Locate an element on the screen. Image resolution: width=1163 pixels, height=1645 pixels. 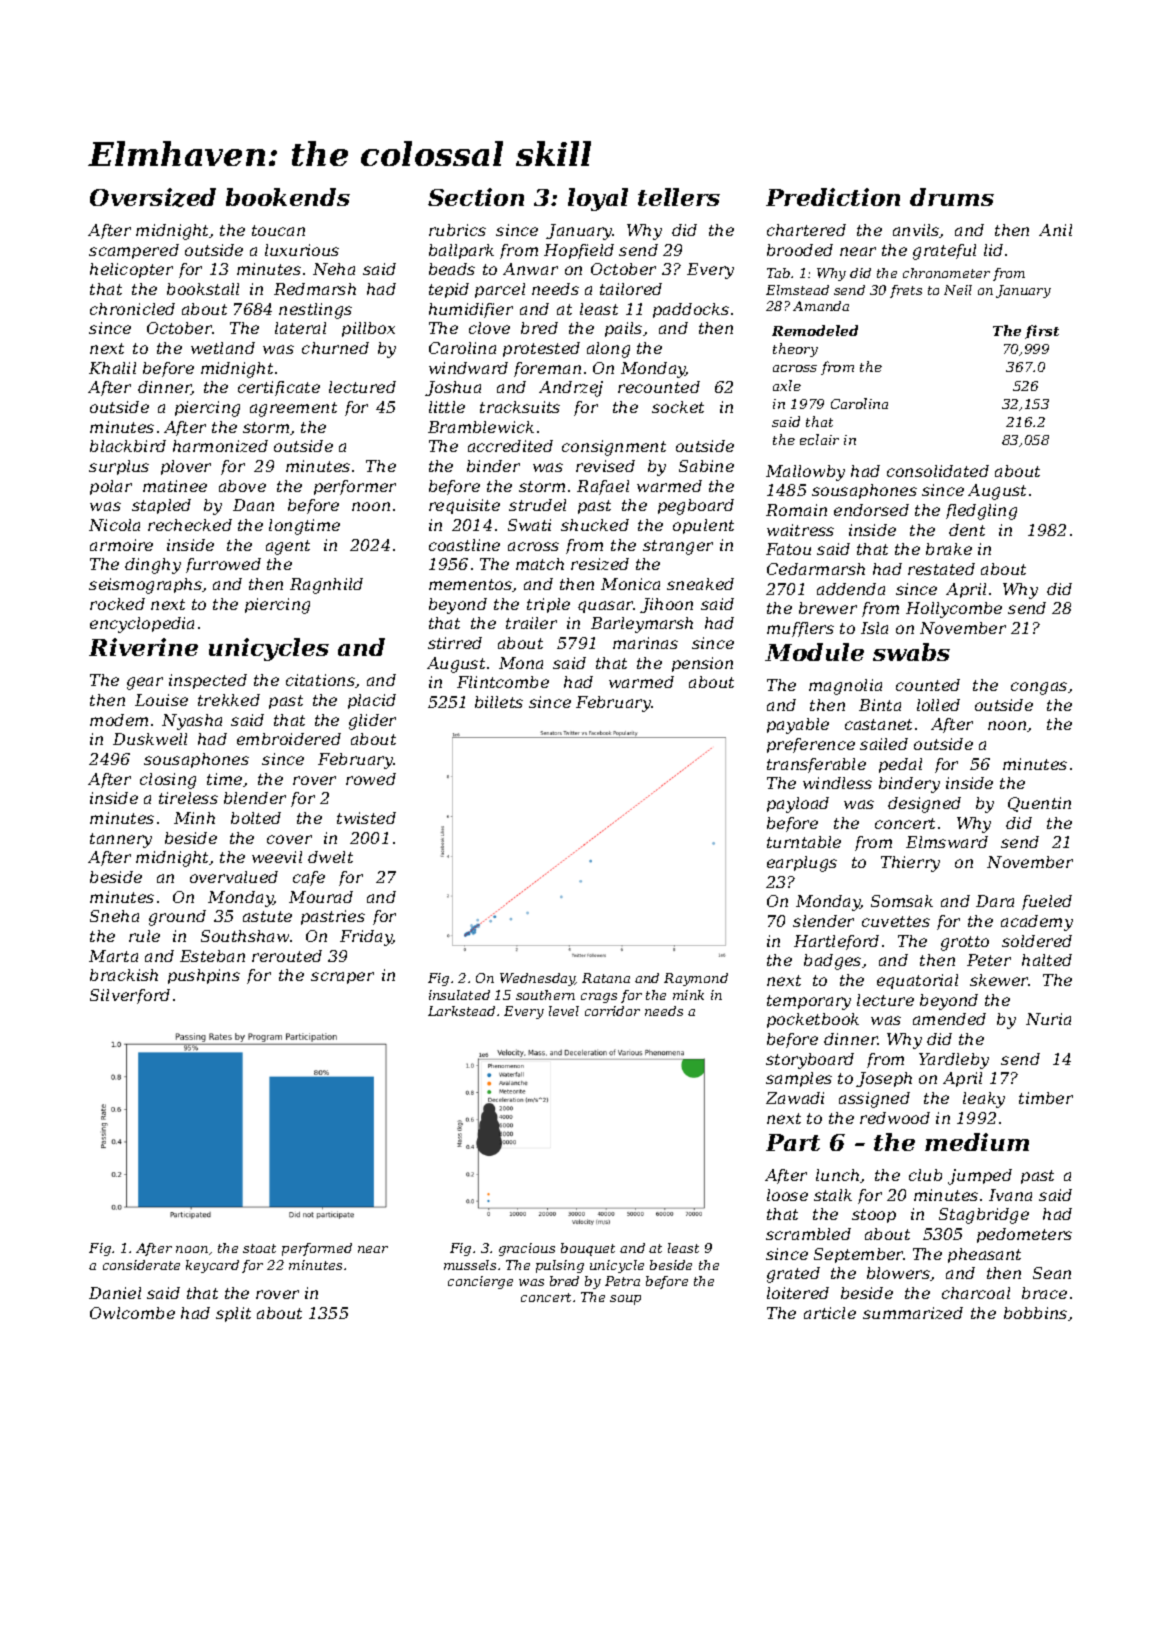
windless is located at coordinates (837, 783).
